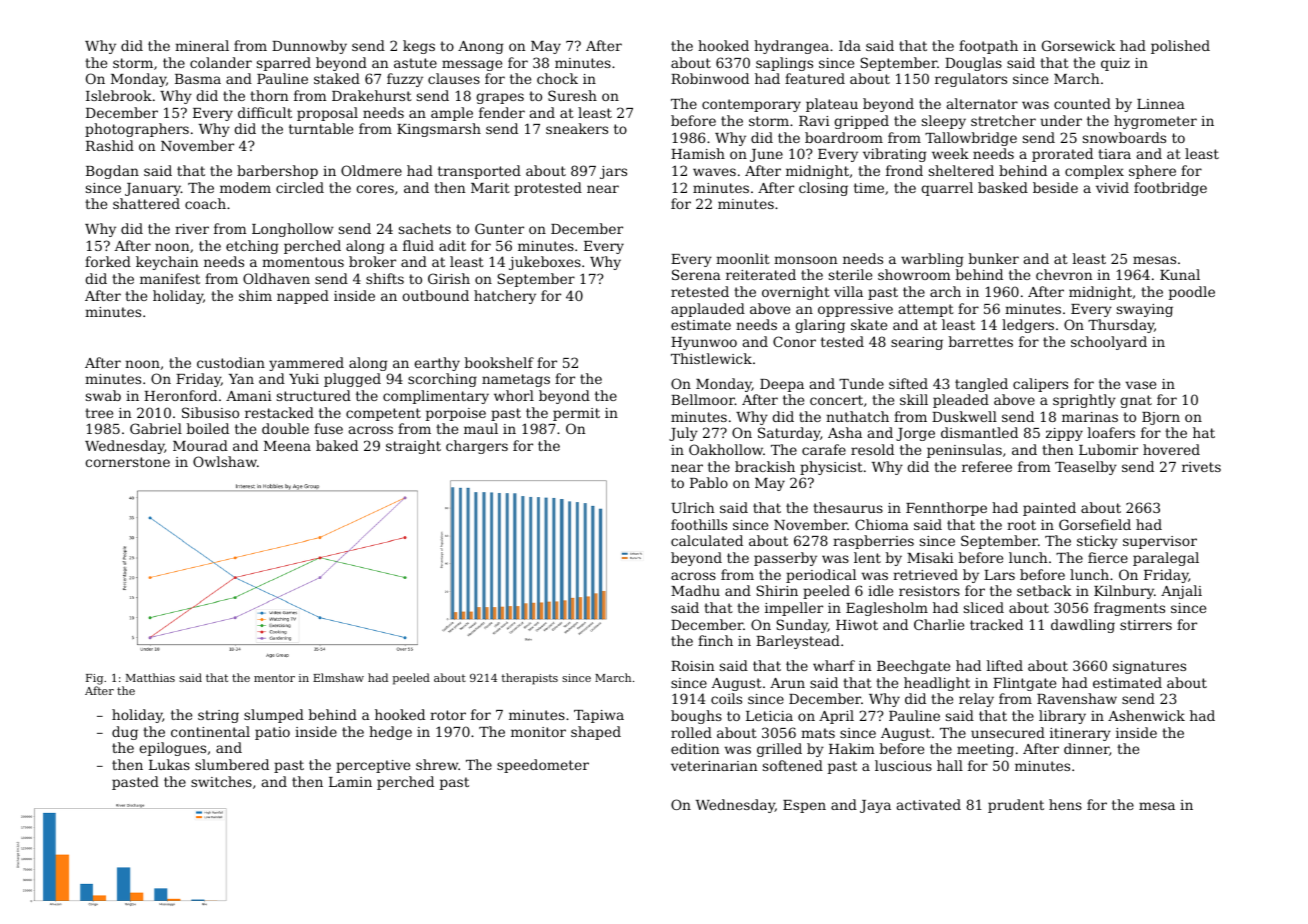 The image size is (1308, 924). What do you see at coordinates (1109, 343) in the screenshot?
I see `schoolyard` at bounding box center [1109, 343].
